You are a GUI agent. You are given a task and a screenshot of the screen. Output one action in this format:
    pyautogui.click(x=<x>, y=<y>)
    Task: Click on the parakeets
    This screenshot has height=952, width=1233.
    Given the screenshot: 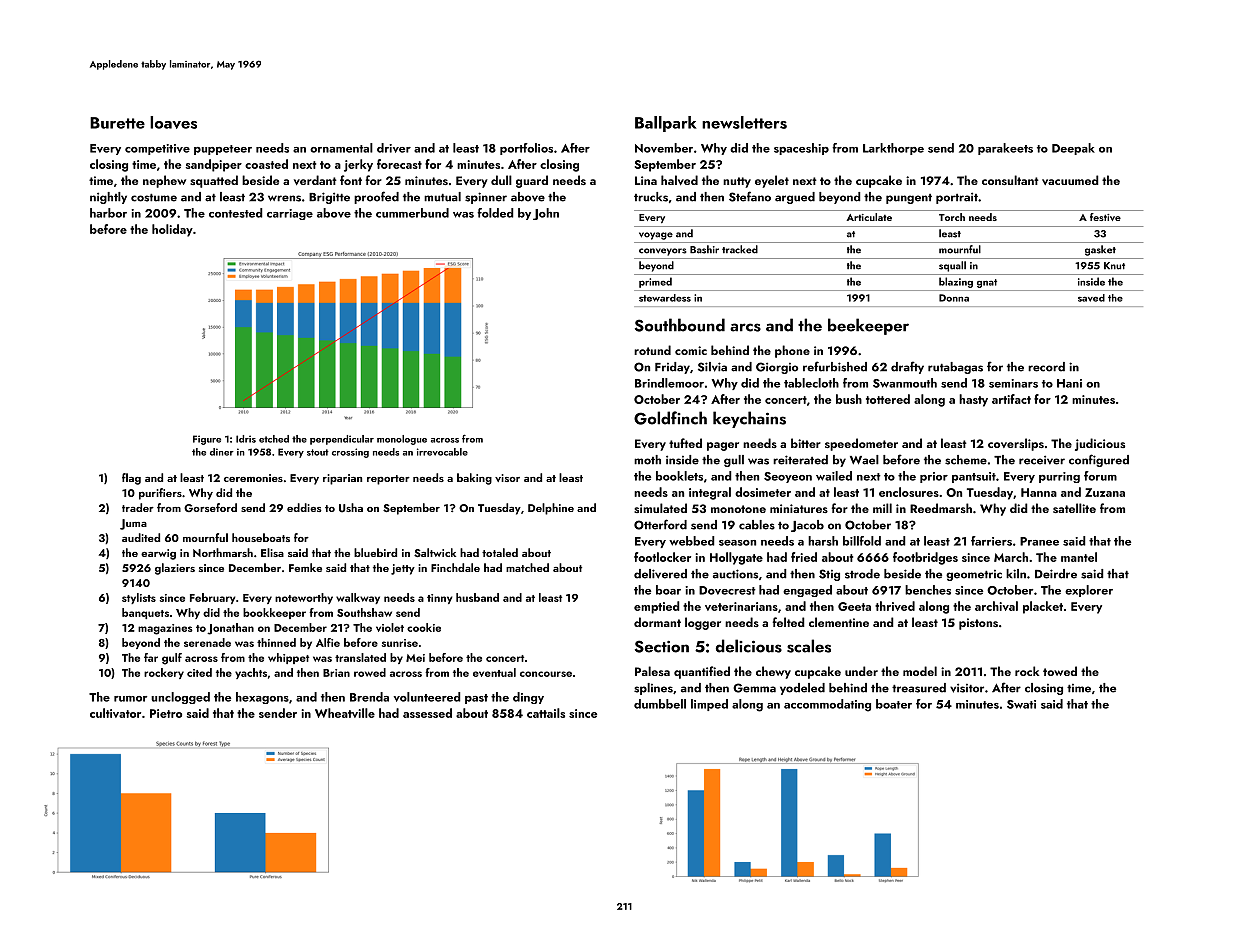 What is the action you would take?
    pyautogui.click(x=1005, y=149)
